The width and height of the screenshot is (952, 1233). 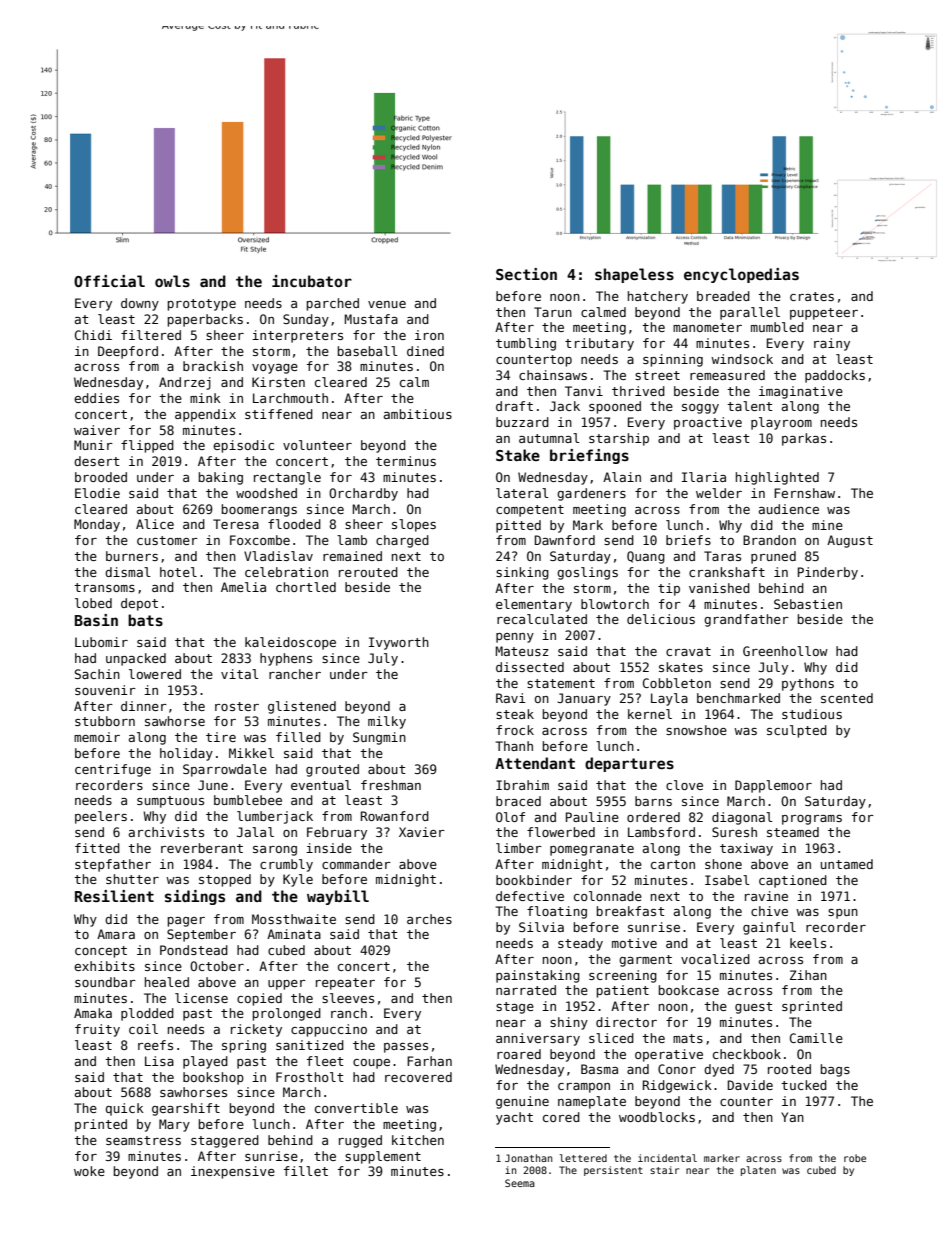 I want to click on Pinderby, so click(x=828, y=573).
